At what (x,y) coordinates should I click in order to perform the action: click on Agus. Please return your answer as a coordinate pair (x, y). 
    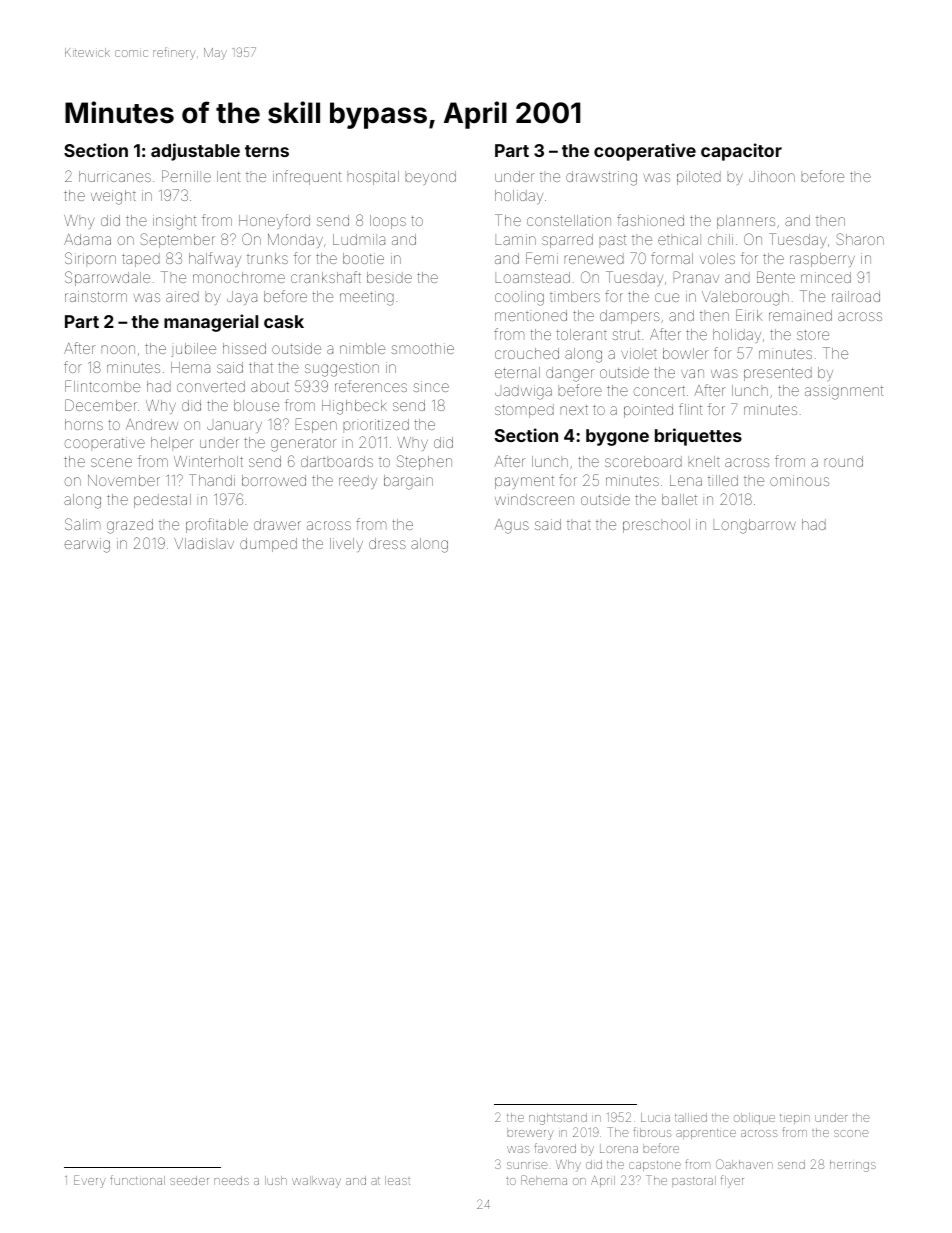
    Looking at the image, I should click on (511, 526).
